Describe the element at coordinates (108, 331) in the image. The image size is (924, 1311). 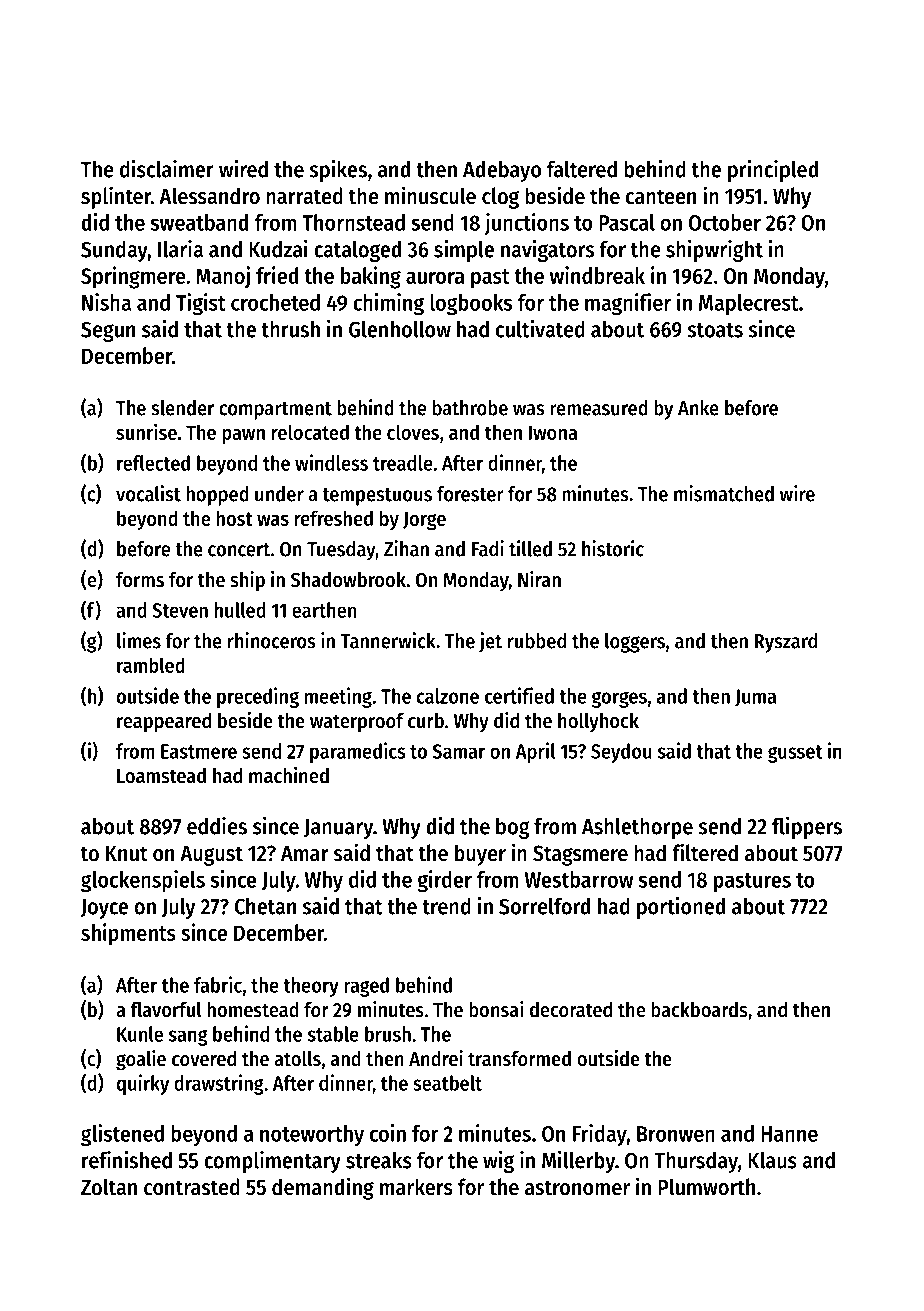
I see `Segun` at that location.
